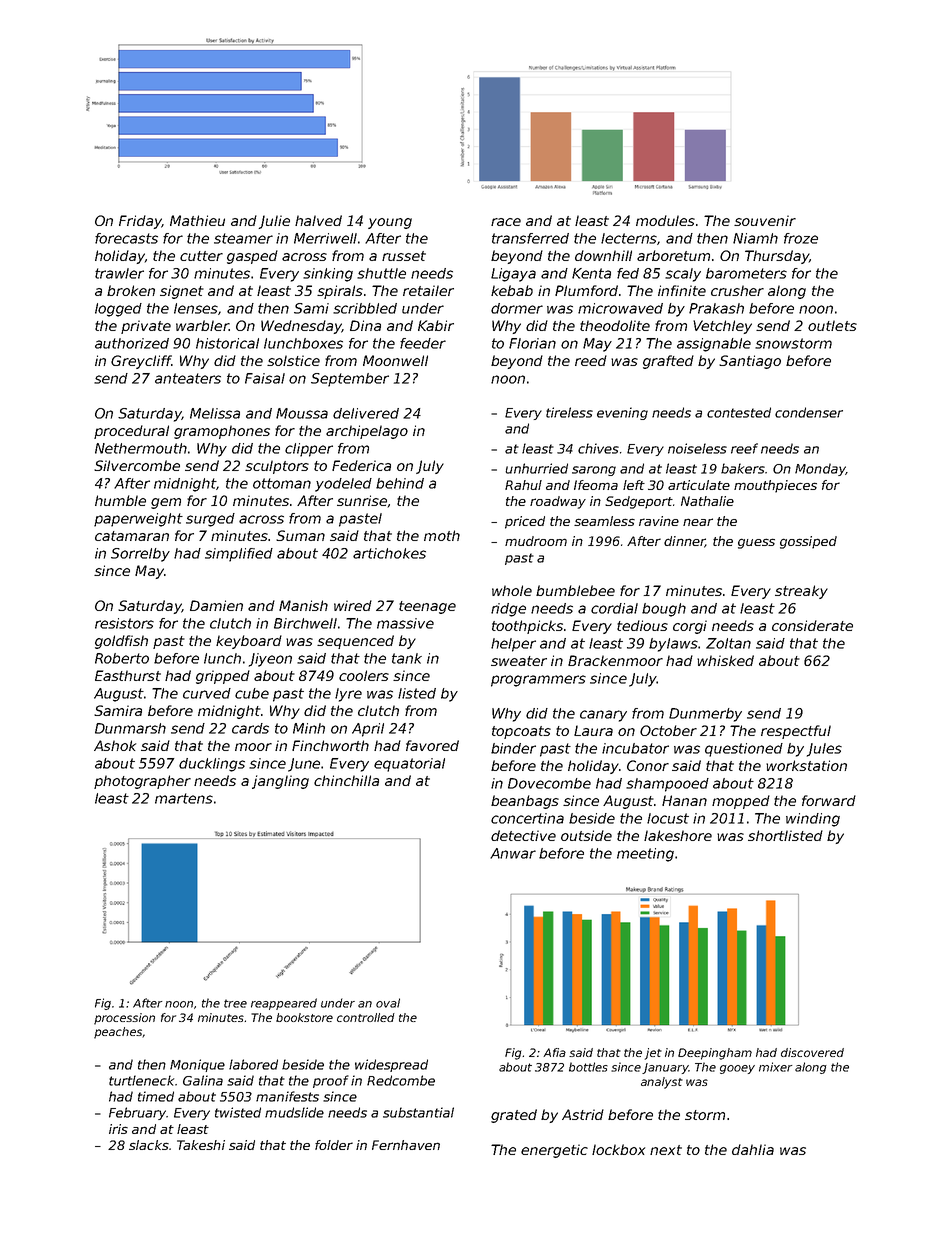  Describe the element at coordinates (536, 468) in the screenshot. I see `unhurried` at that location.
